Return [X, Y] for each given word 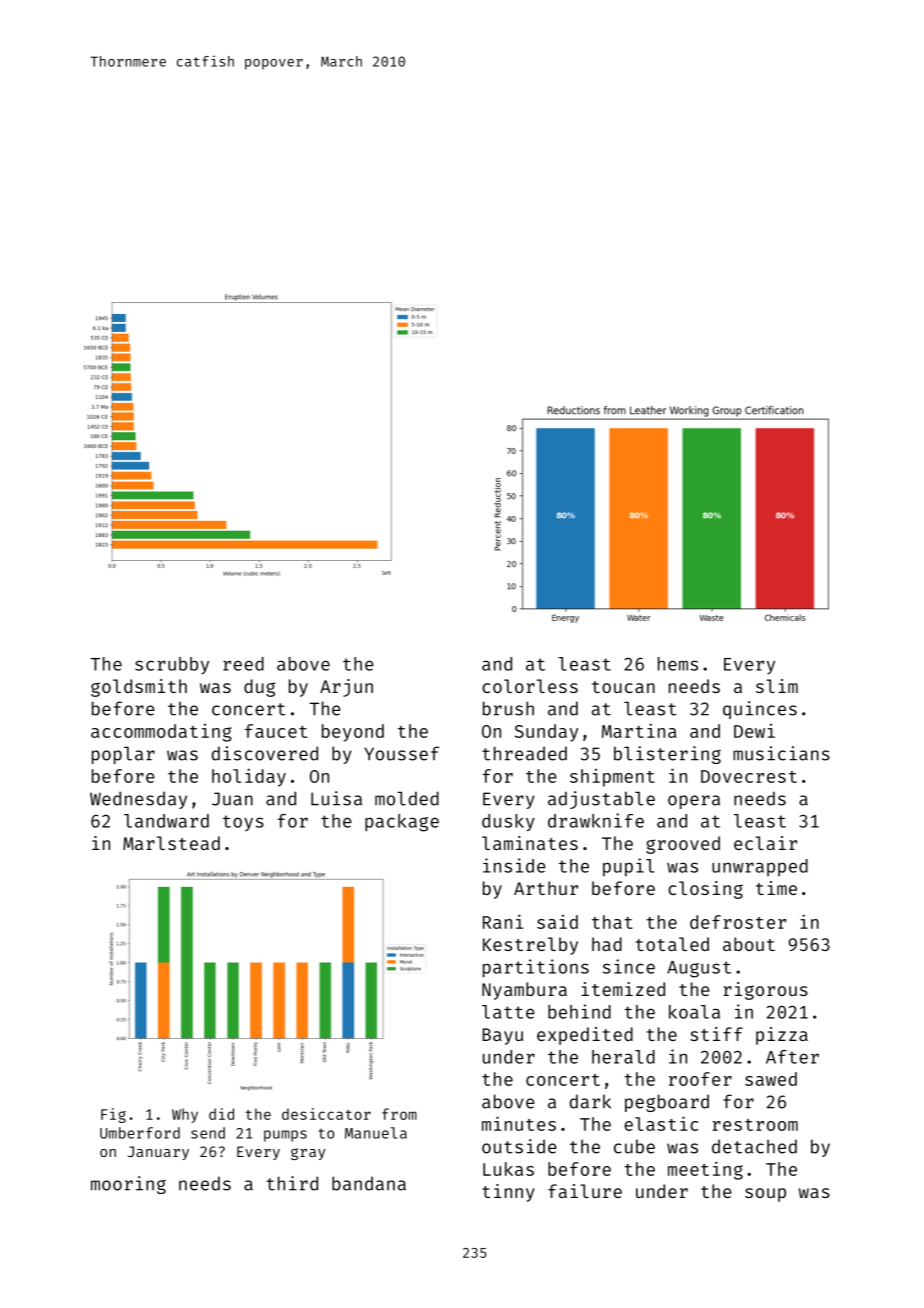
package [402, 823]
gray [308, 1154]
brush [508, 708]
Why [185, 1115]
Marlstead [171, 843]
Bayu [502, 1036]
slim [777, 686]
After [792, 1057]
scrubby [172, 665]
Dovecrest [749, 776]
